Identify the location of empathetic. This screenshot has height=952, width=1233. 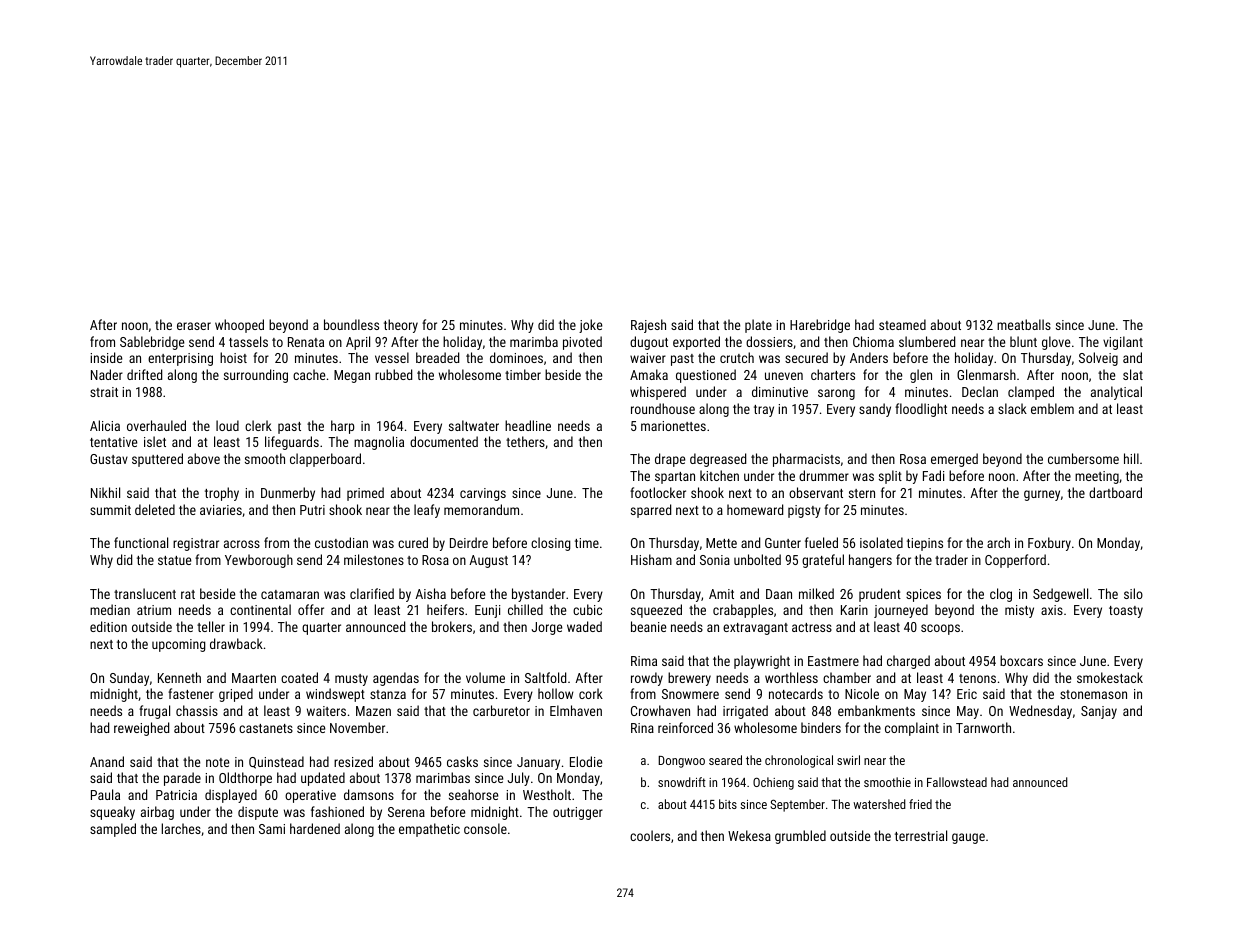
(429, 830).
